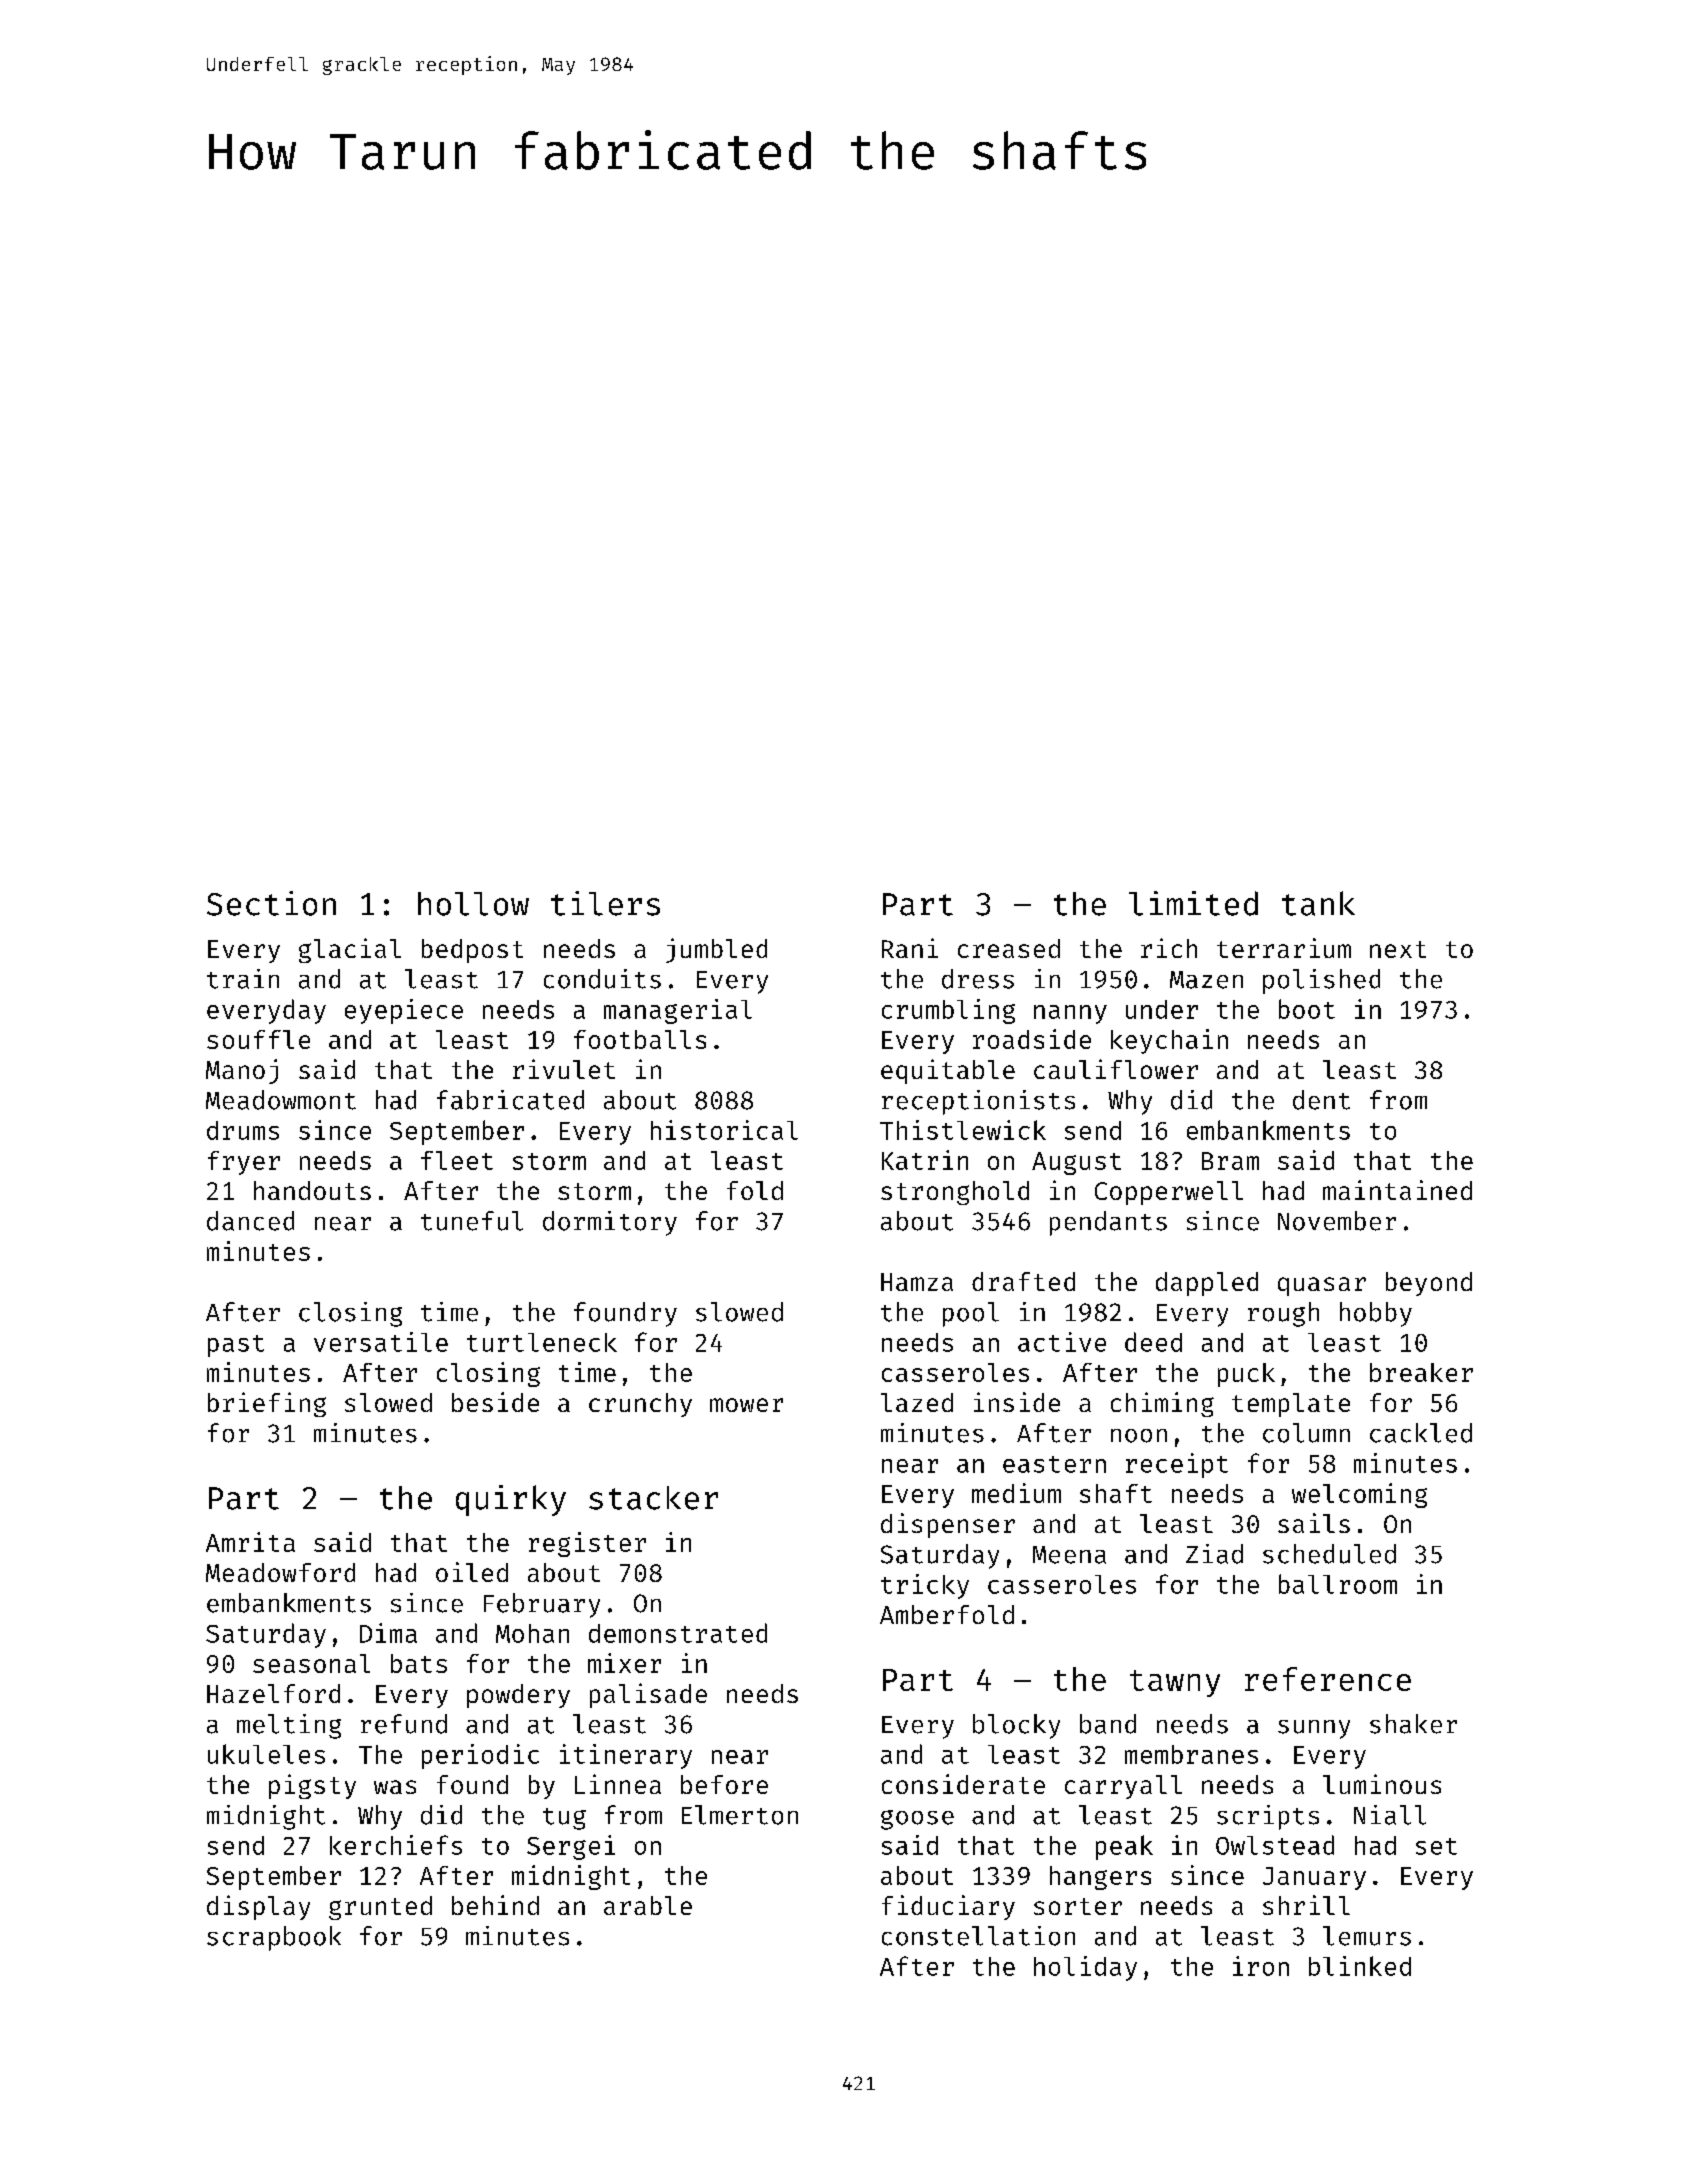 This screenshot has height=2178, width=1683. I want to click on blocky, so click(1016, 1726).
